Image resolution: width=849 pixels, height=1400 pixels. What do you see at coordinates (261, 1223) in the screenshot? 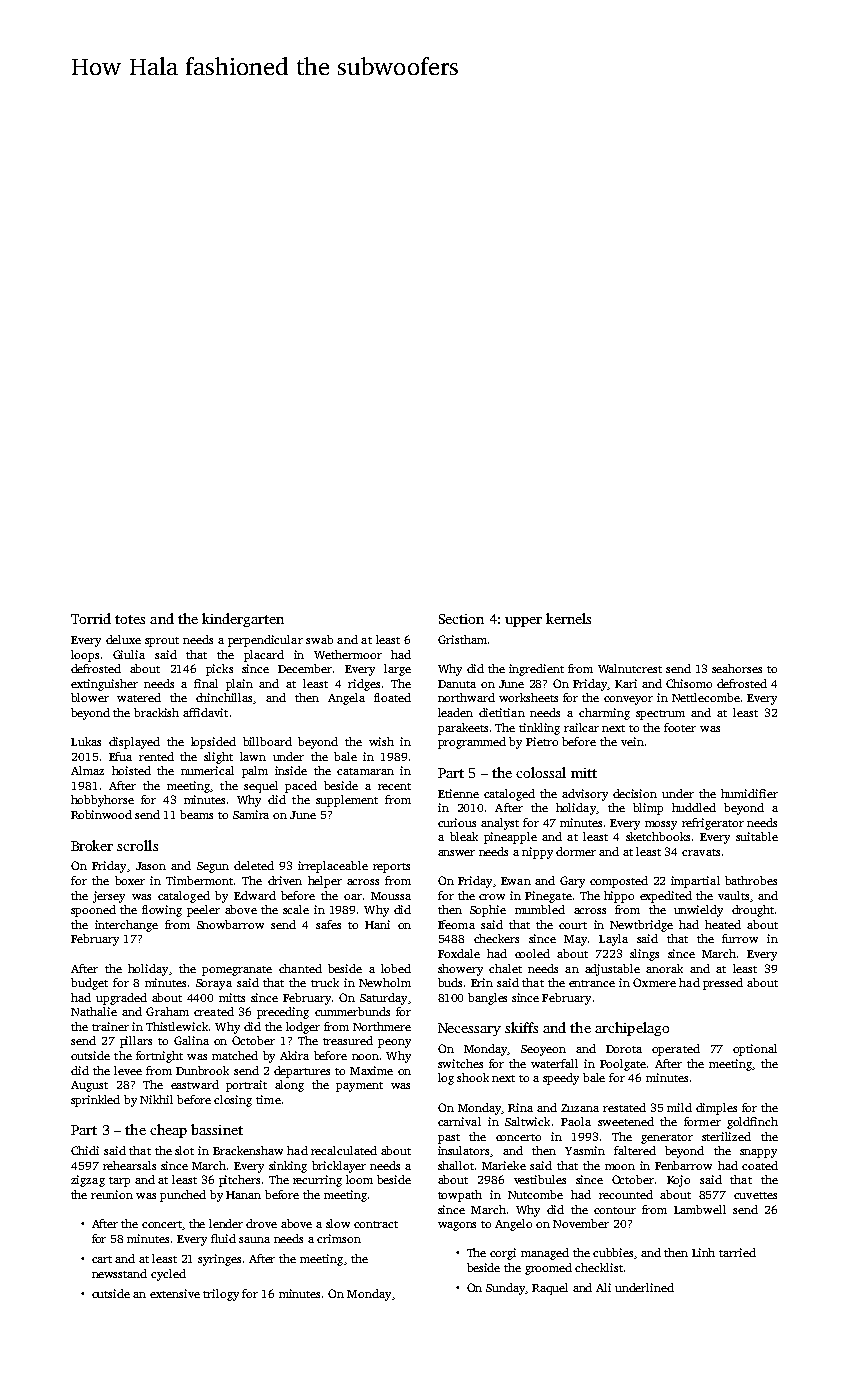
I see `drove` at bounding box center [261, 1223].
